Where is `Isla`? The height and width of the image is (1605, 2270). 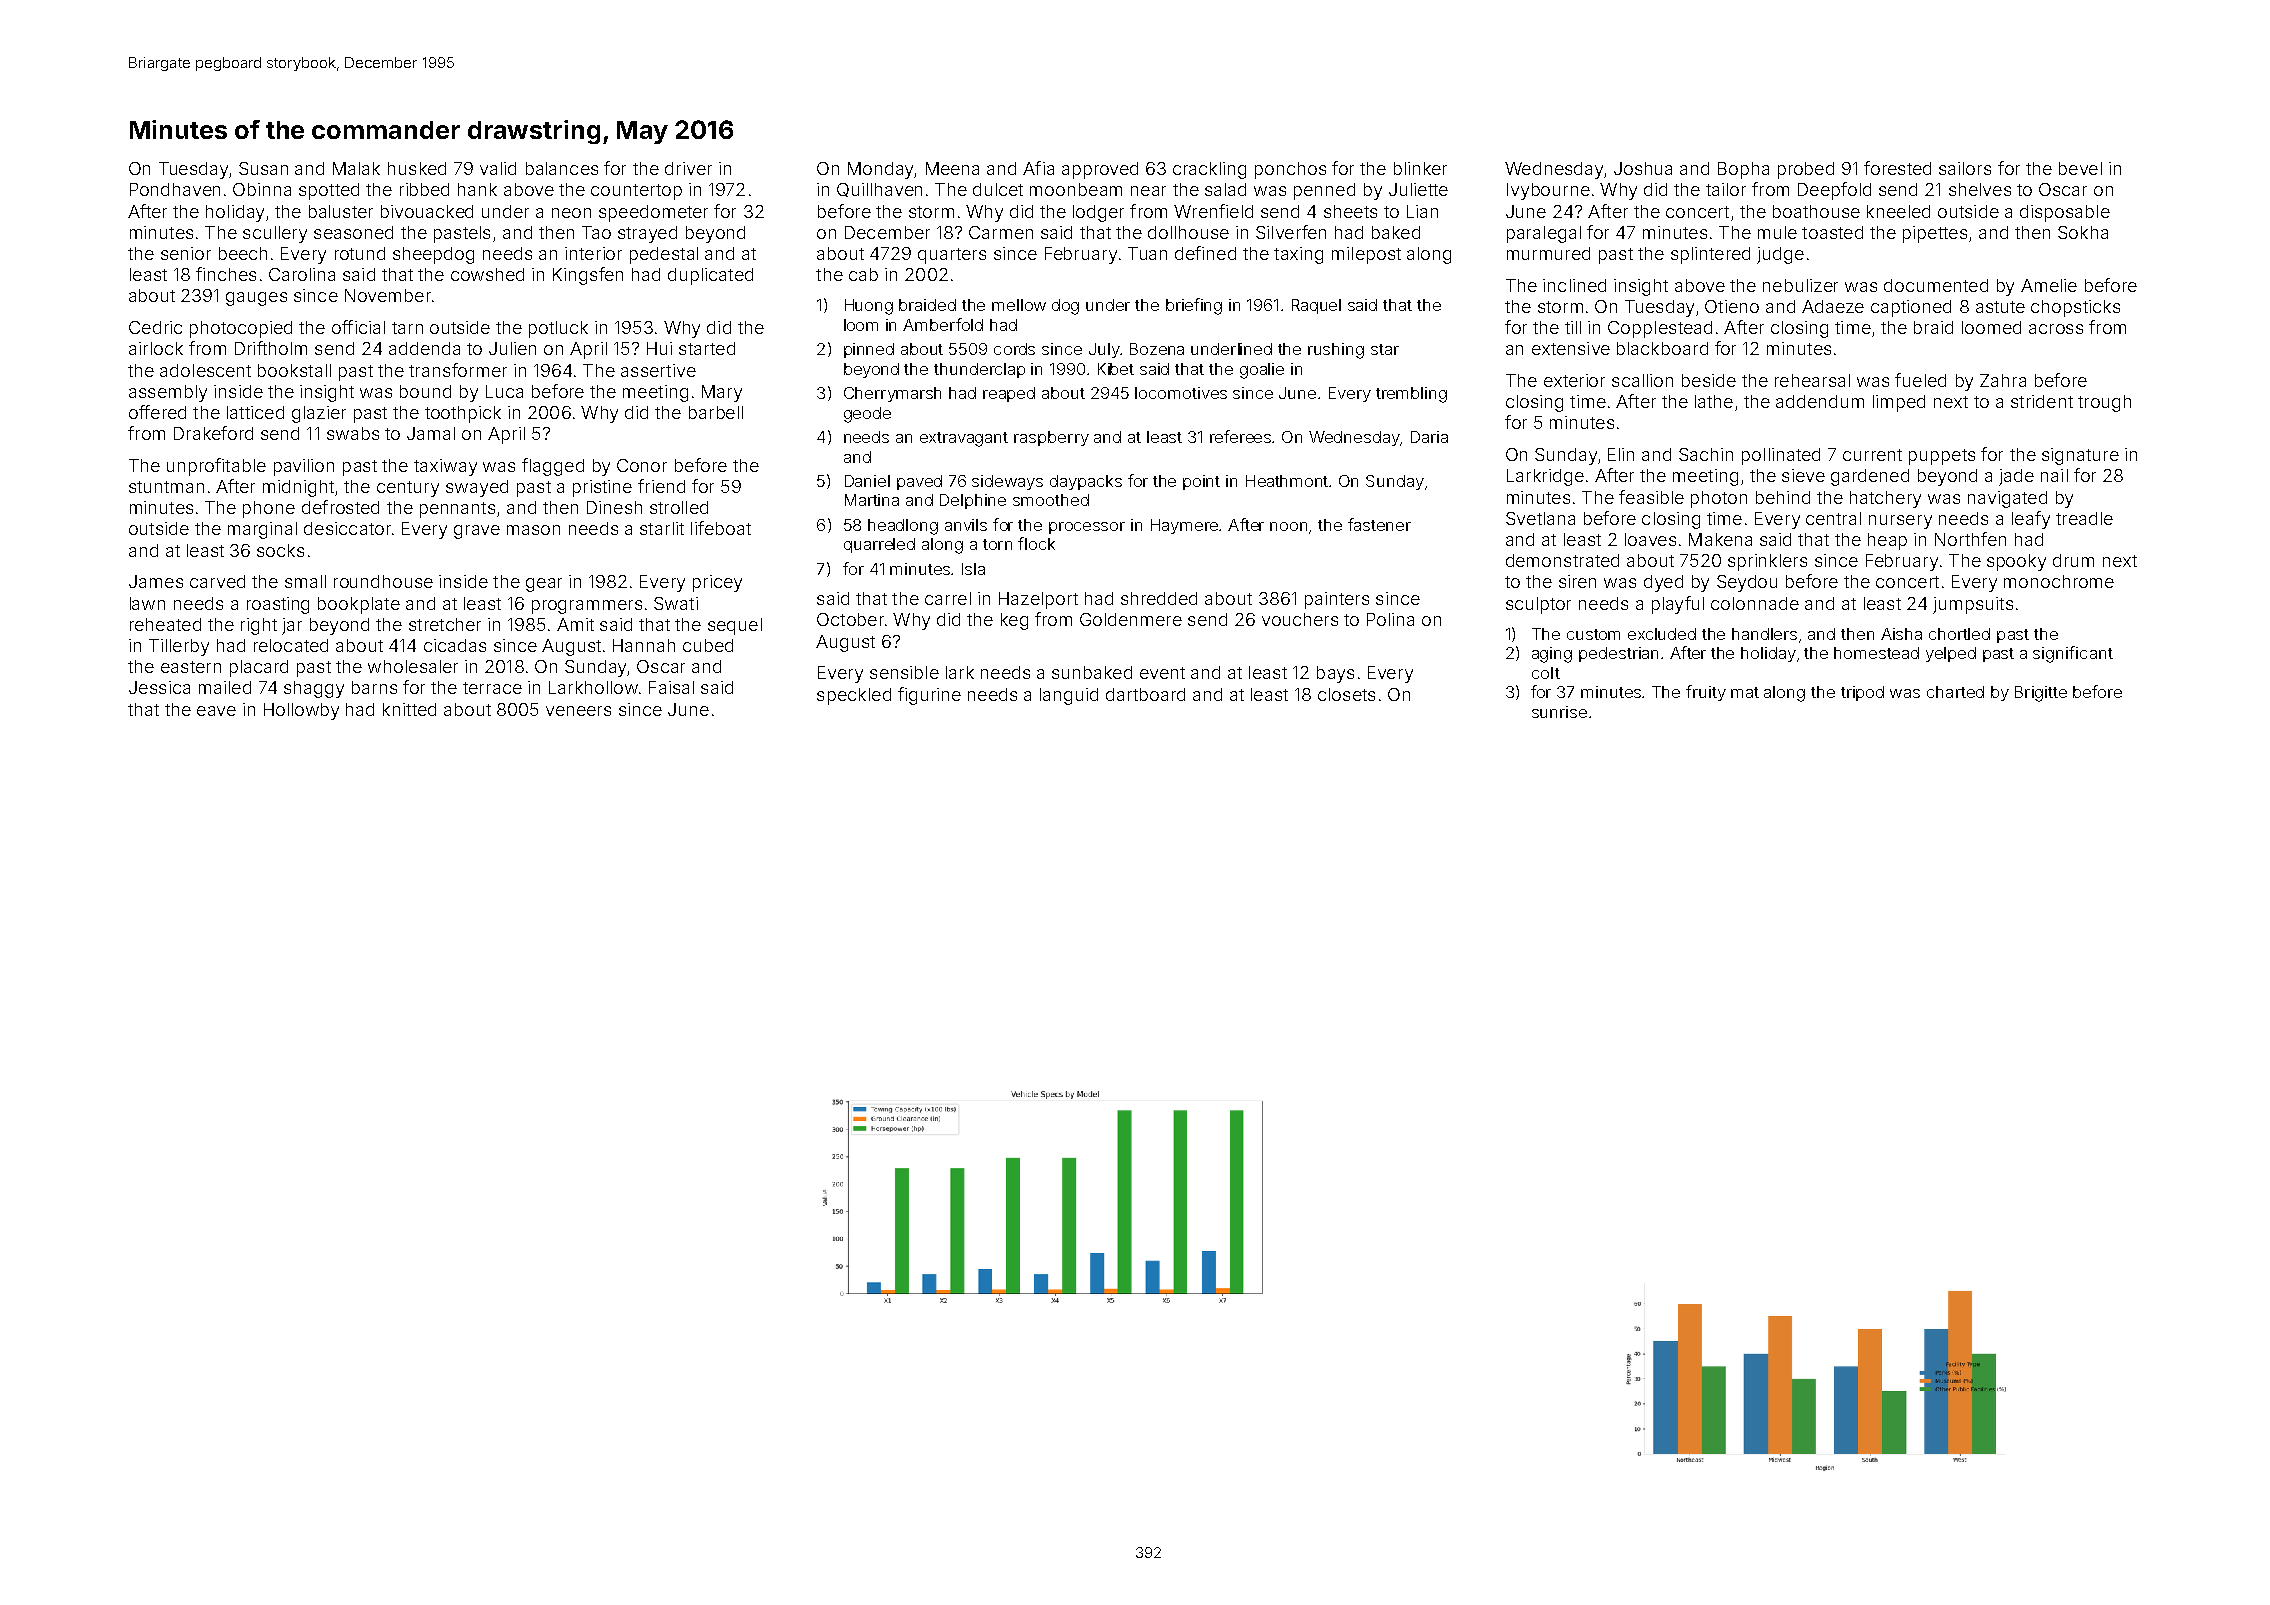
Isla is located at coordinates (973, 569).
